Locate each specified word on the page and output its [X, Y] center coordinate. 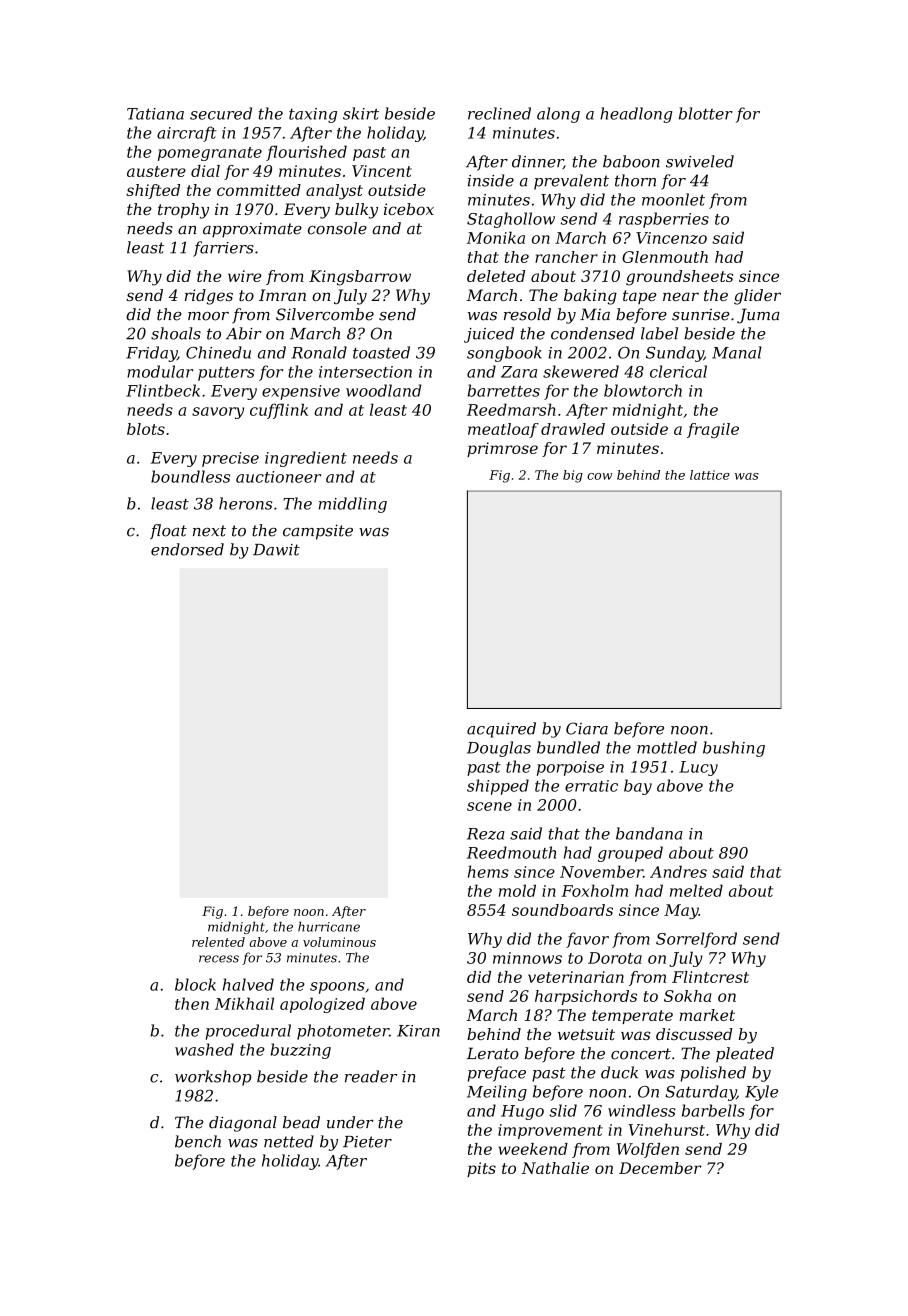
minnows [527, 958]
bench [198, 1141]
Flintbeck [163, 390]
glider [757, 297]
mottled [667, 747]
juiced [489, 335]
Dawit [276, 550]
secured [221, 113]
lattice [710, 475]
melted [696, 890]
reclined [499, 113]
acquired [501, 730]
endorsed [187, 549]
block [195, 984]
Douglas [499, 749]
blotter [706, 113]
